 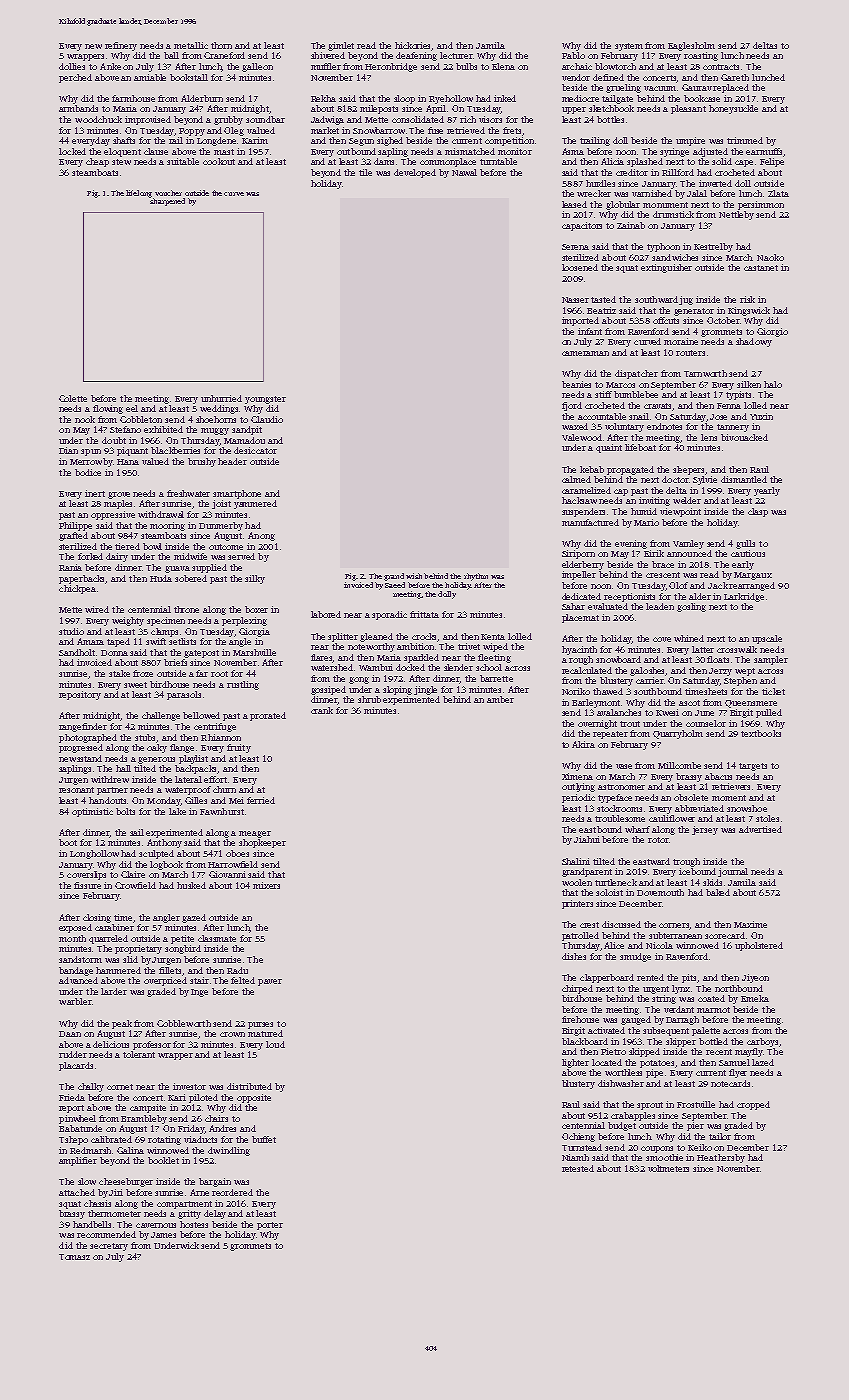 I want to click on cautious, so click(x=748, y=553).
